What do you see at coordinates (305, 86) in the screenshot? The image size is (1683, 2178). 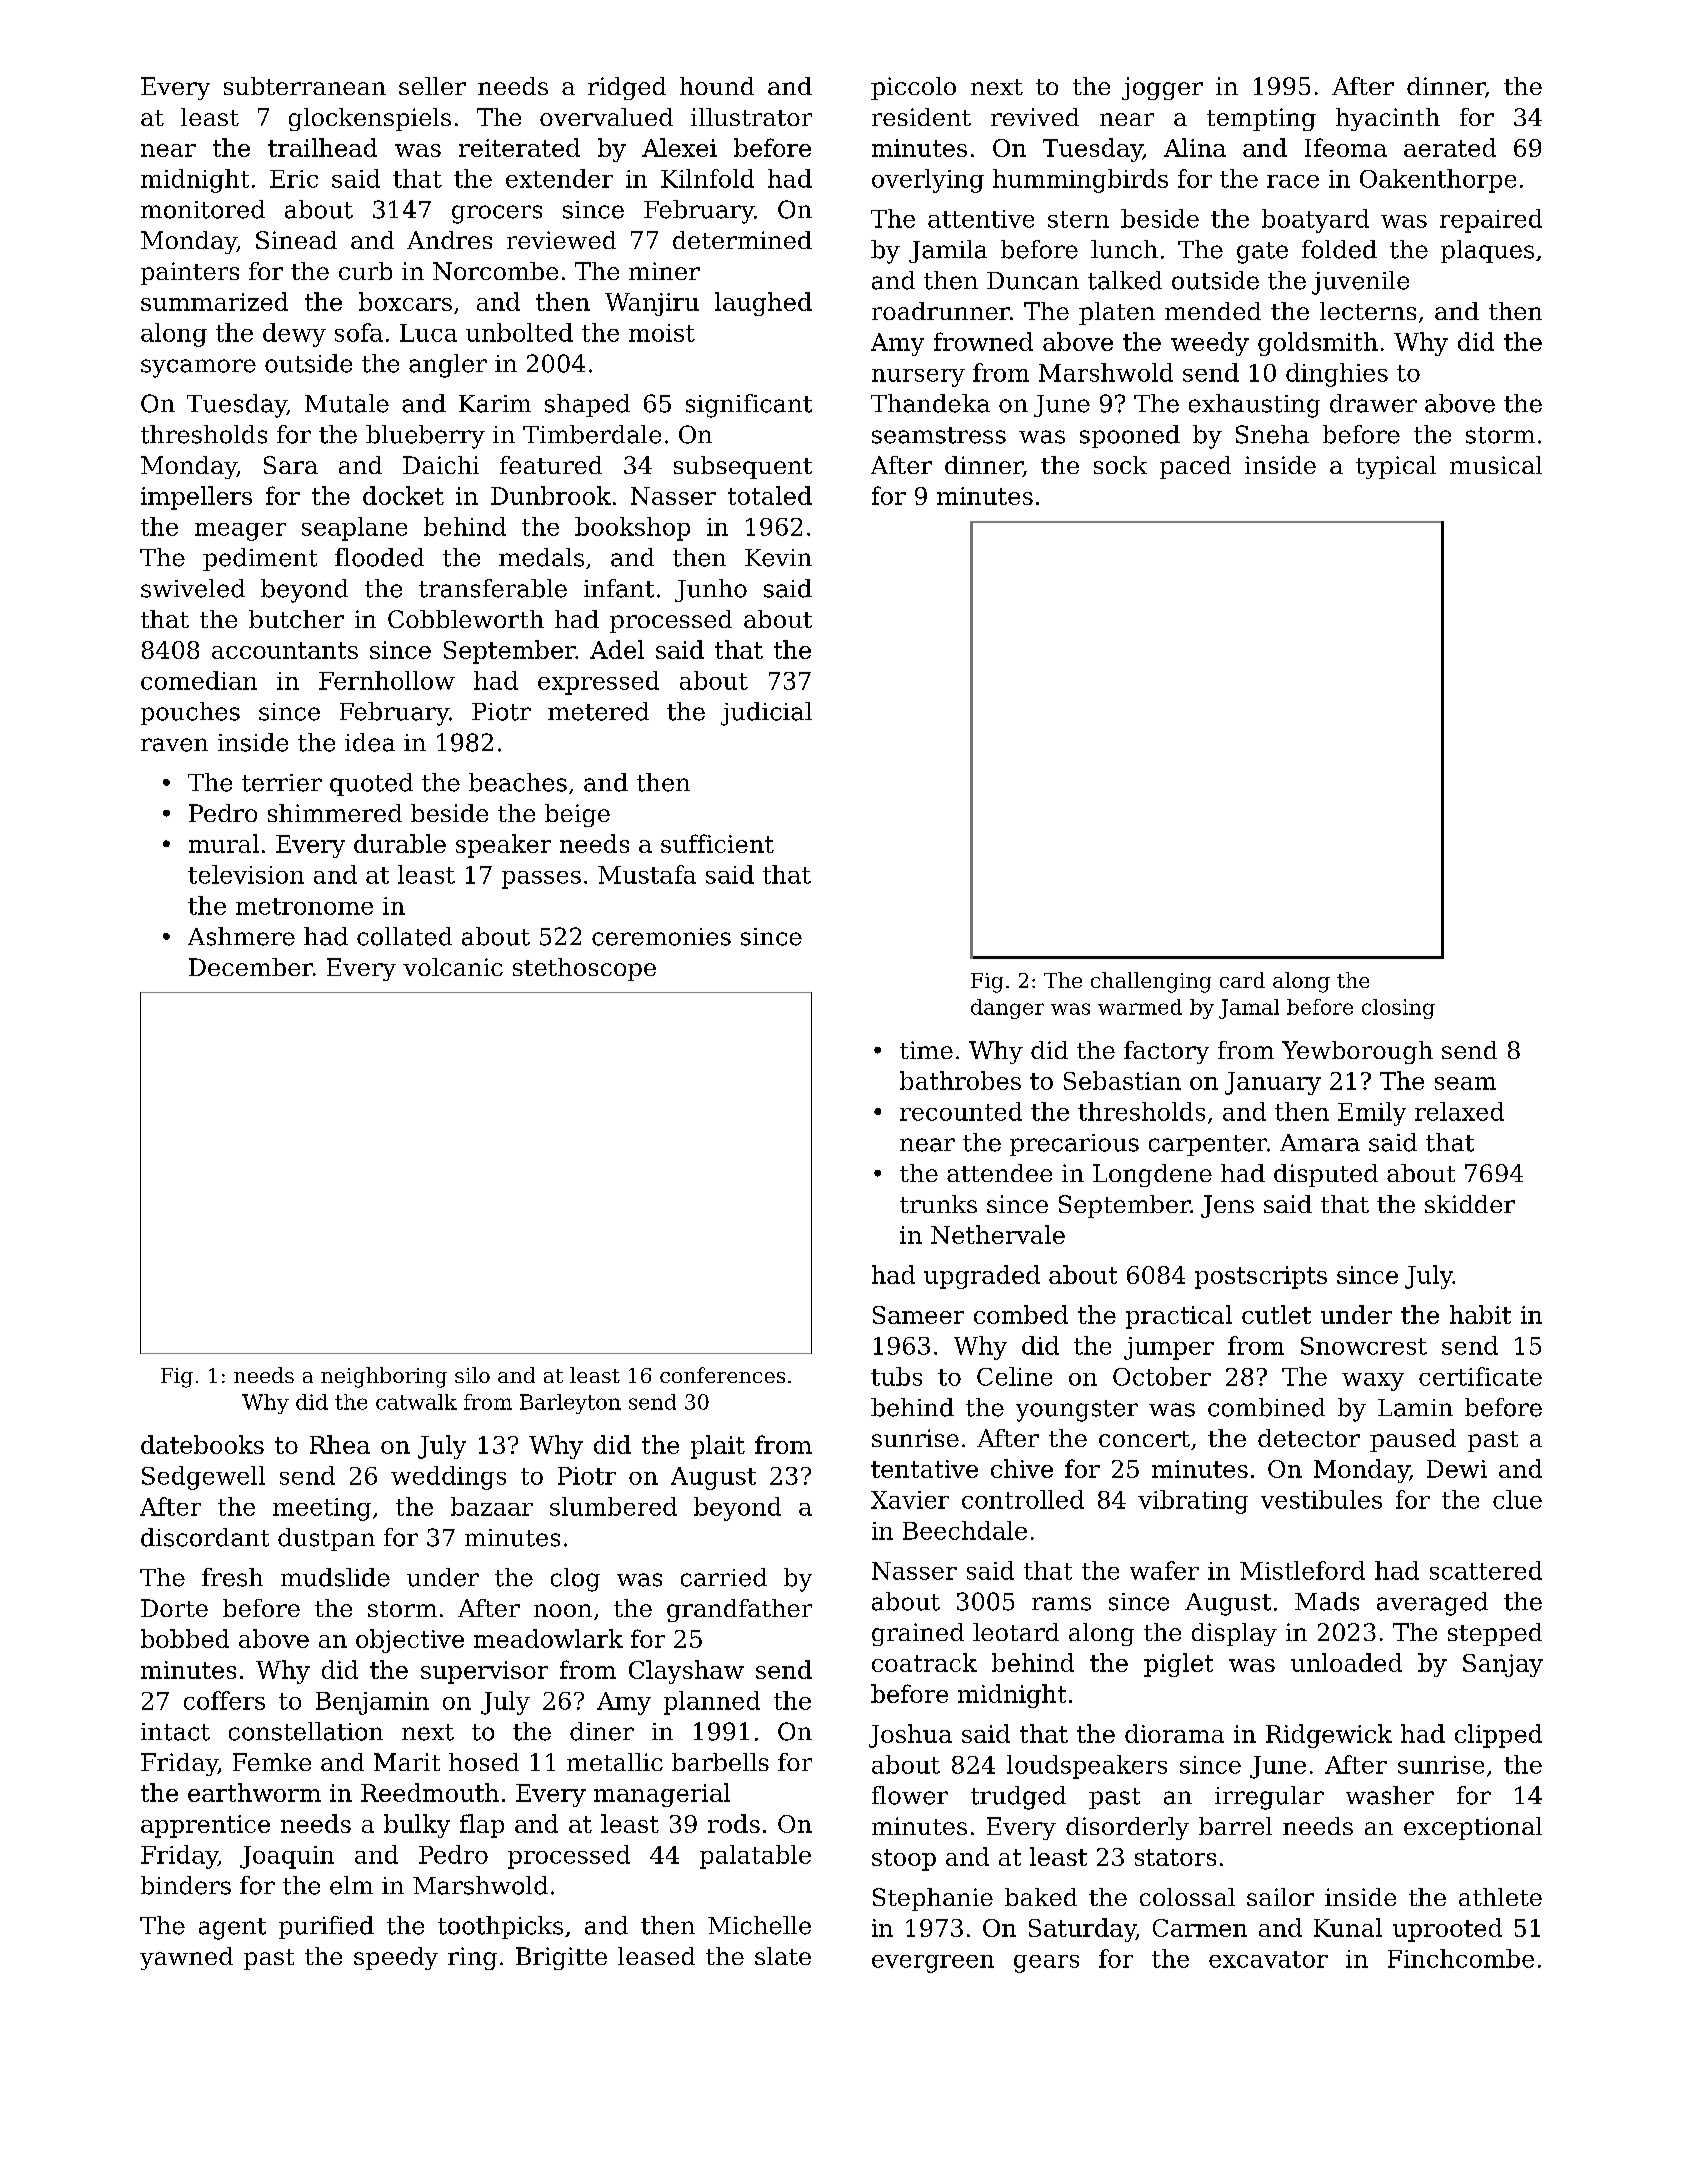 I see `subterranean` at bounding box center [305, 86].
